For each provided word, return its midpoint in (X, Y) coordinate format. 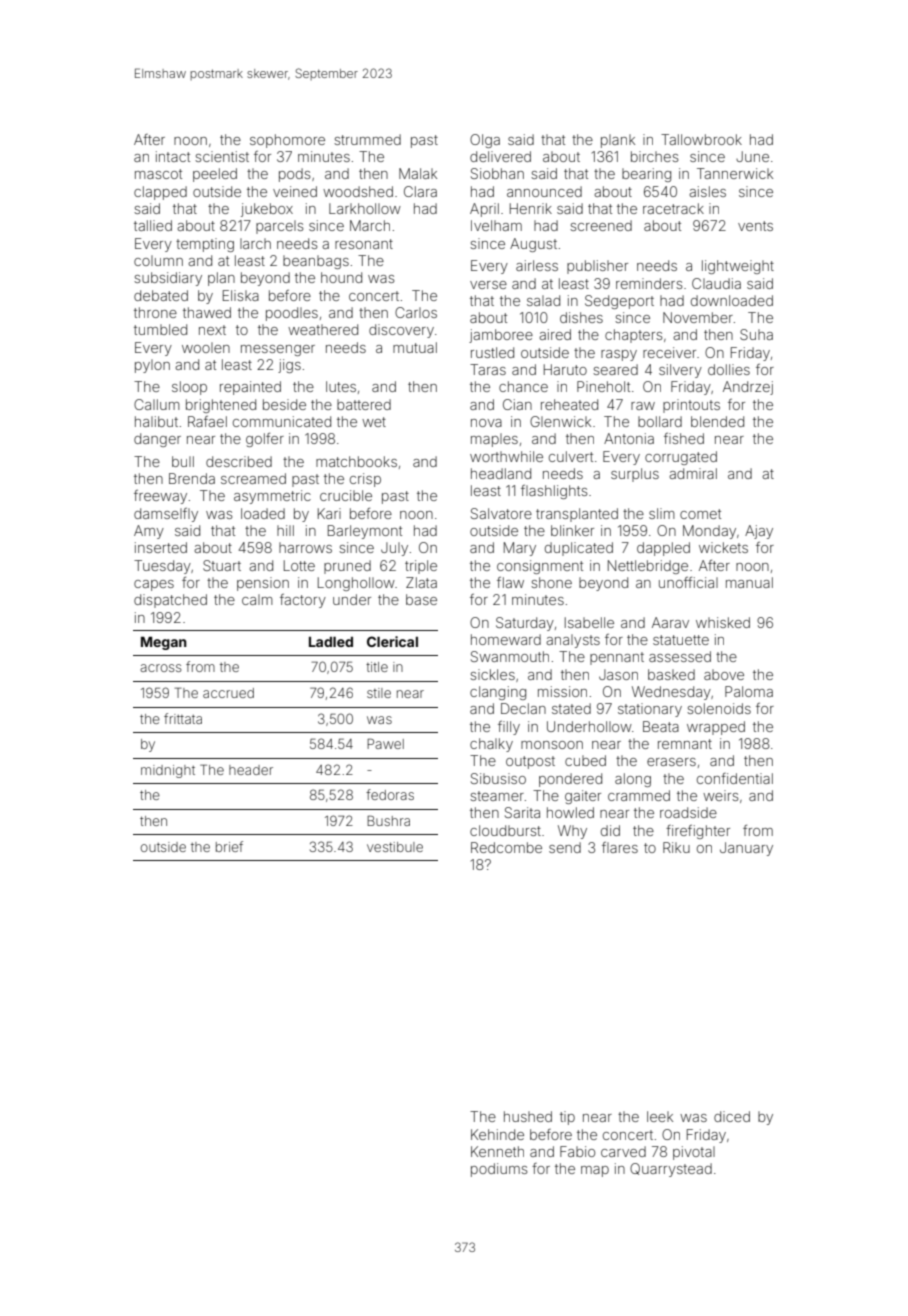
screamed (253, 478)
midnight (168, 771)
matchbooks (356, 461)
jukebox (267, 210)
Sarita (522, 812)
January (746, 849)
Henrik (531, 208)
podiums (499, 1170)
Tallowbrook (701, 139)
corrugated (681, 458)
